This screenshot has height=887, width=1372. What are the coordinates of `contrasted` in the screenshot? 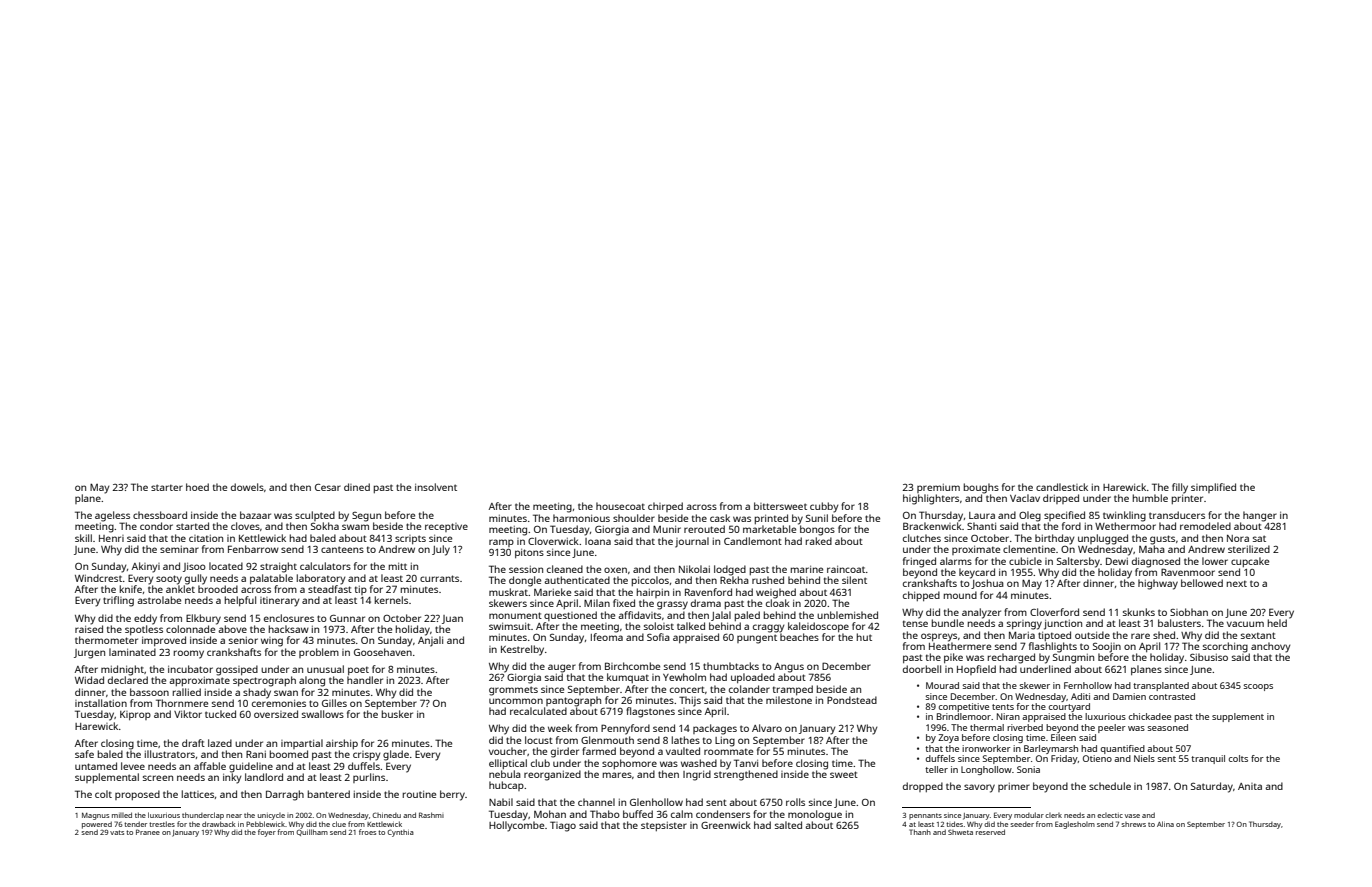 It's located at (1172, 696).
